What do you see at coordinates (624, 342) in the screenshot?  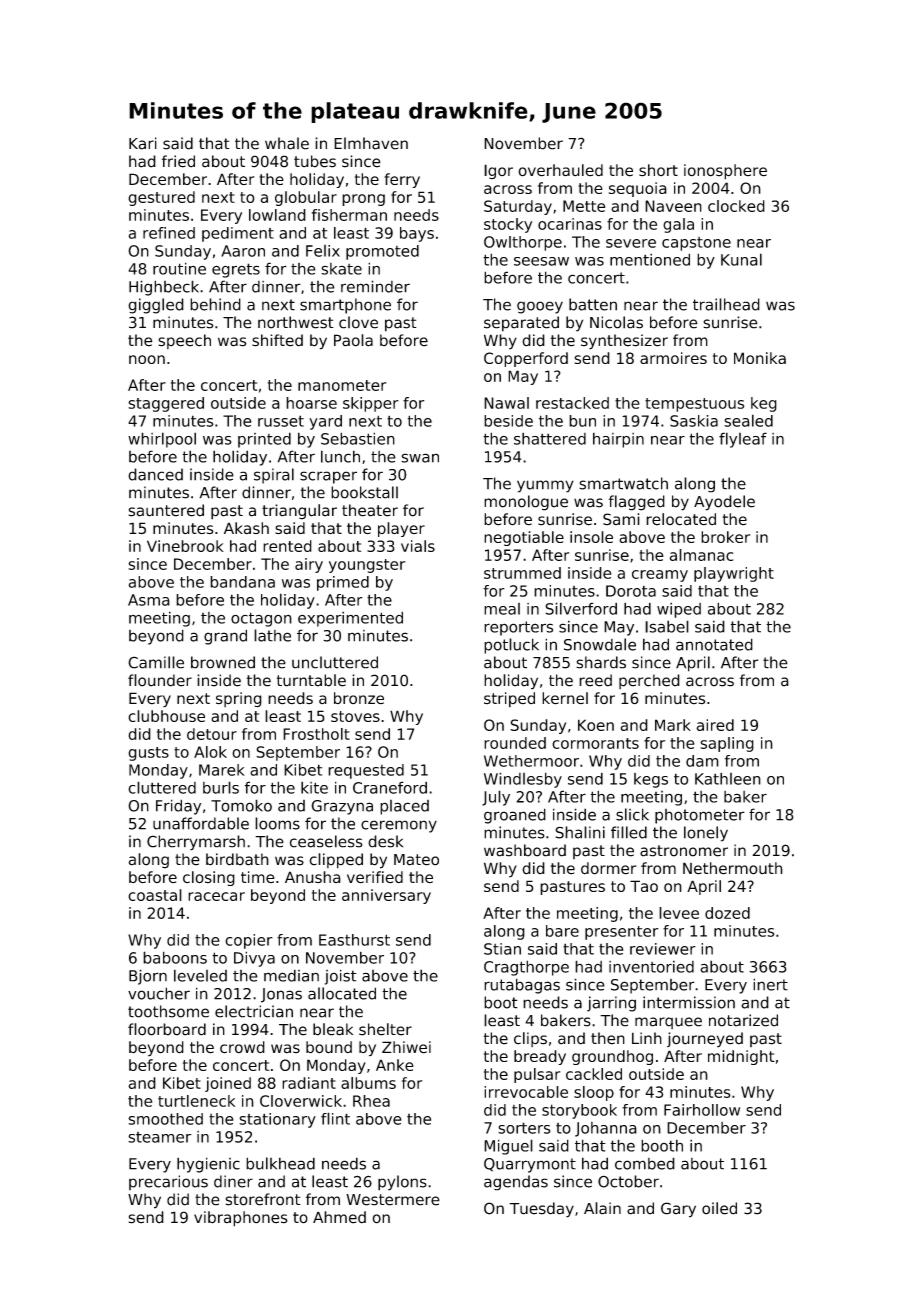 I see `synthesizer` at bounding box center [624, 342].
